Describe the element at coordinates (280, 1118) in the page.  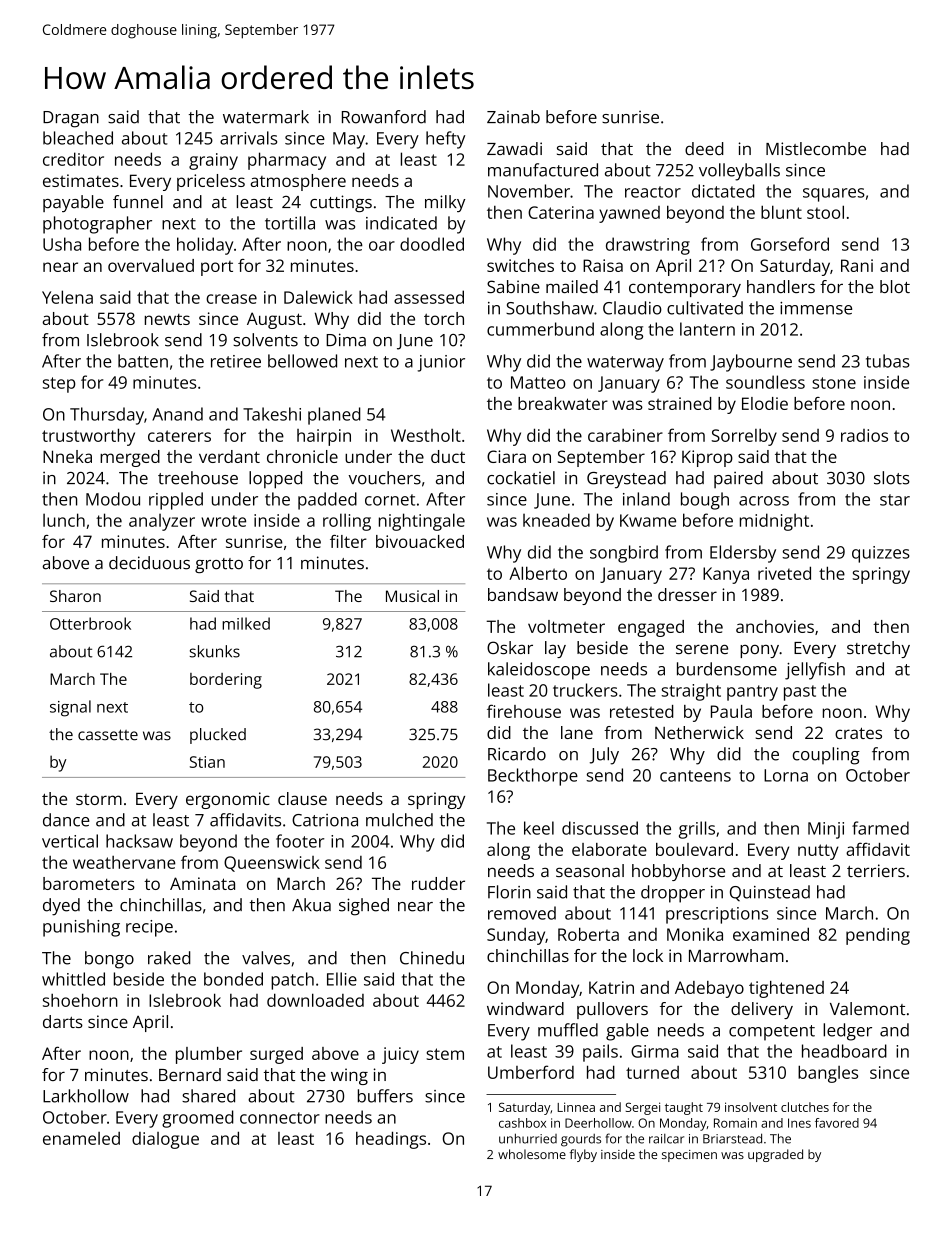
I see `connector` at that location.
